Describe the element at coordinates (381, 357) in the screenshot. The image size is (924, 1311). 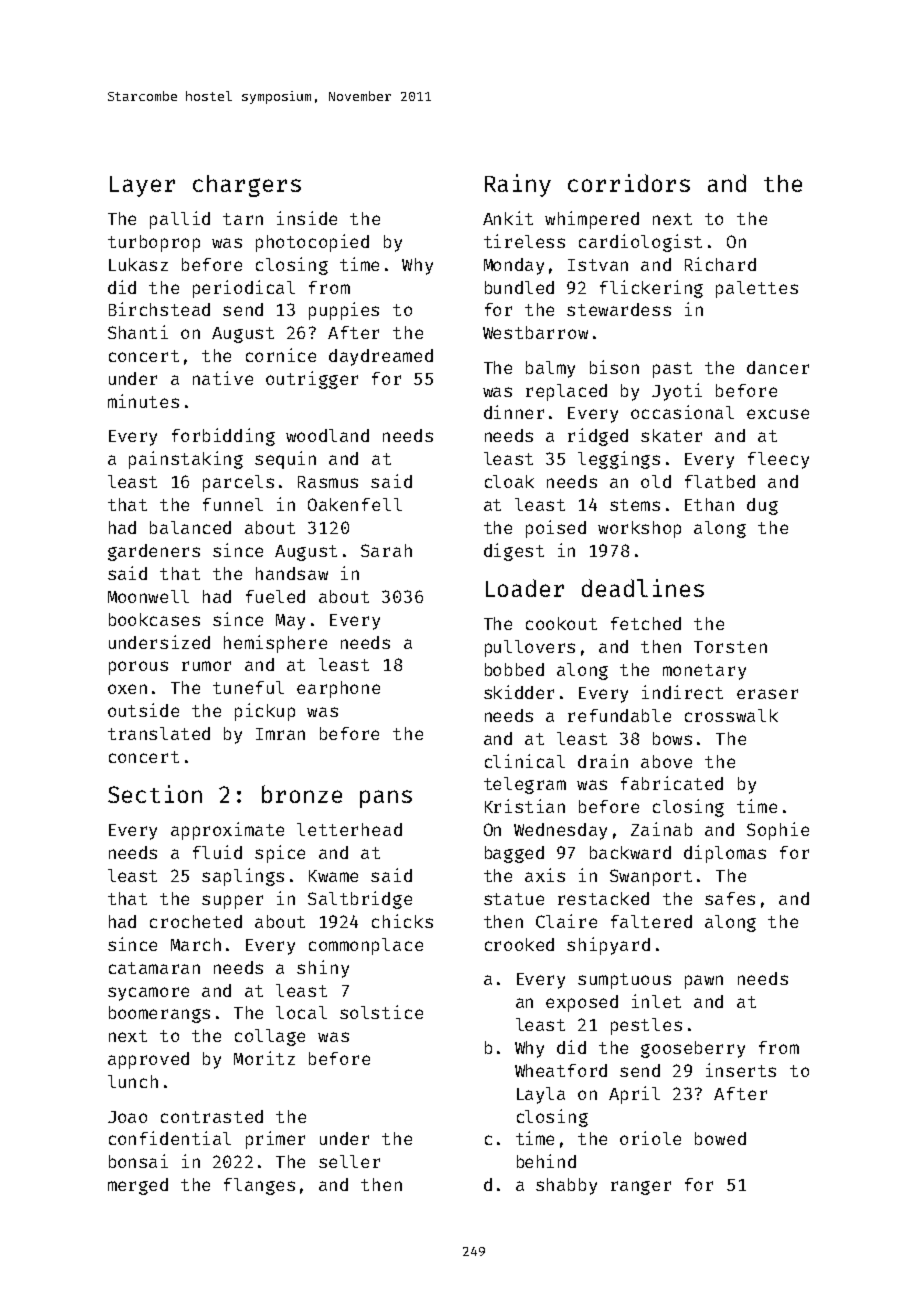
I see `daydreamed` at that location.
